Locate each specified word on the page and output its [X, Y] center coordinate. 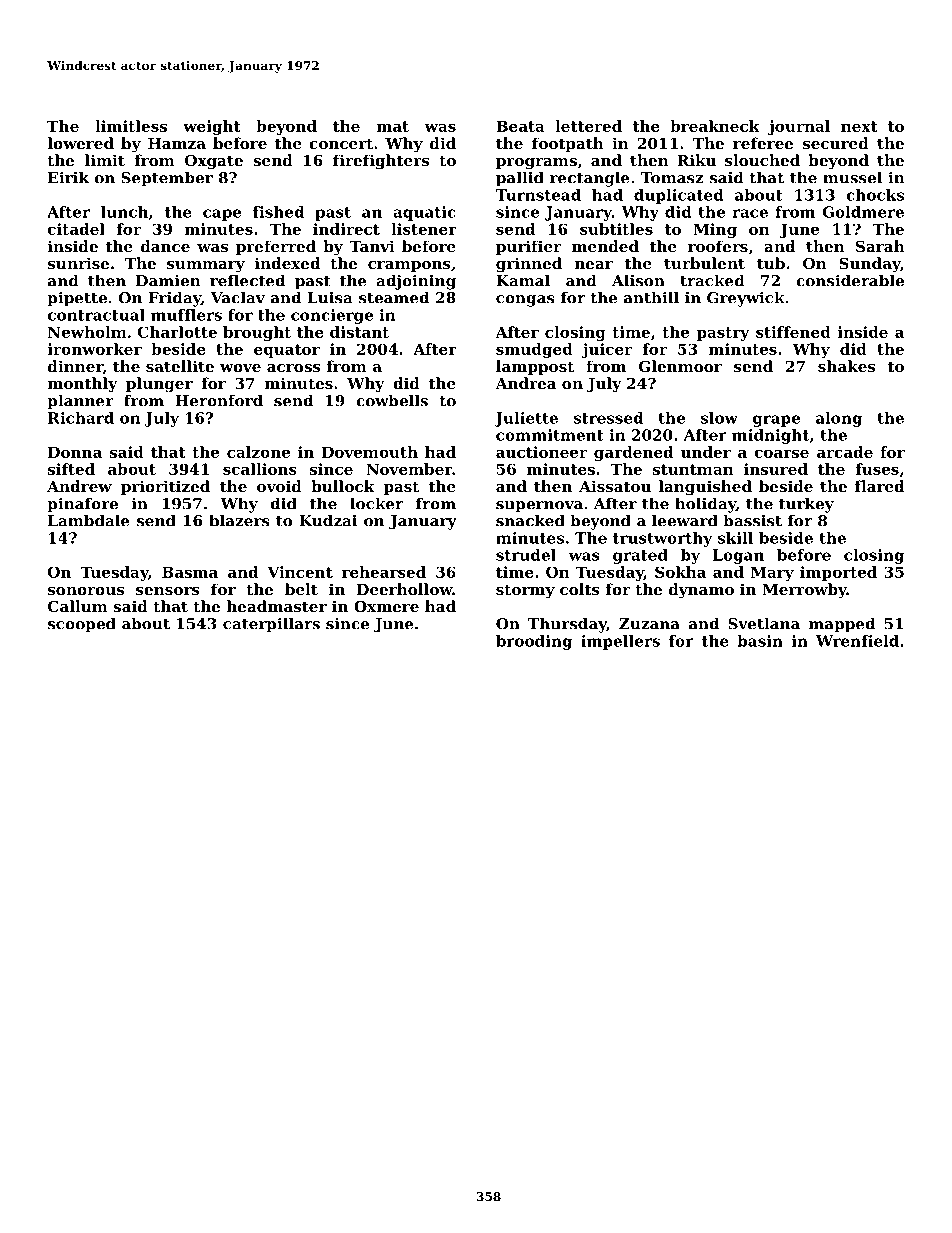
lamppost [535, 367]
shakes [846, 366]
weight [212, 127]
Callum [78, 606]
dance [165, 246]
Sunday [870, 265]
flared [879, 486]
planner [80, 402]
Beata [520, 126]
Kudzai [328, 520]
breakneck [715, 126]
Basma [190, 572]
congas [525, 301]
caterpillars [271, 625]
